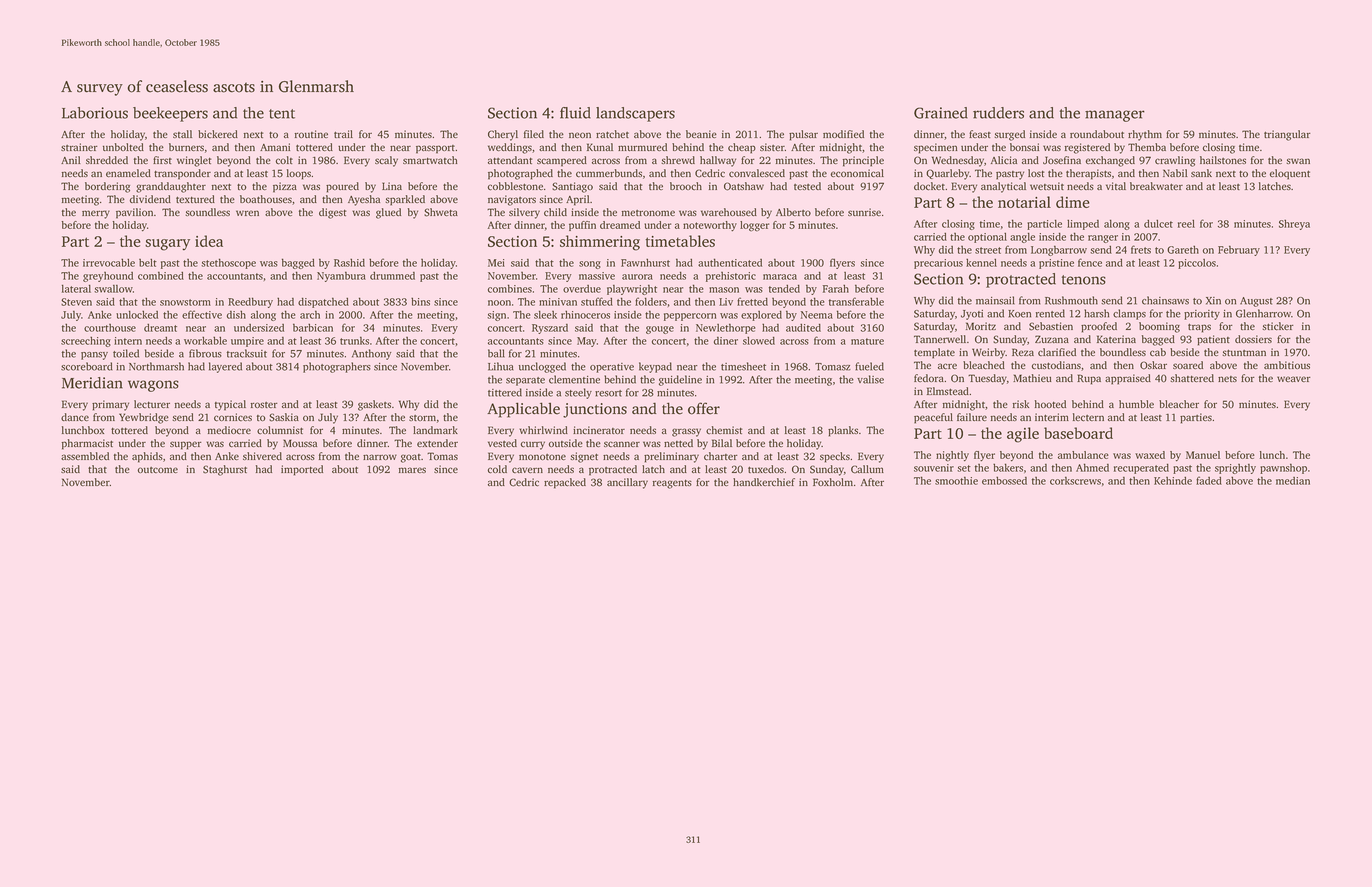  What do you see at coordinates (835, 457) in the page?
I see `specks` at bounding box center [835, 457].
